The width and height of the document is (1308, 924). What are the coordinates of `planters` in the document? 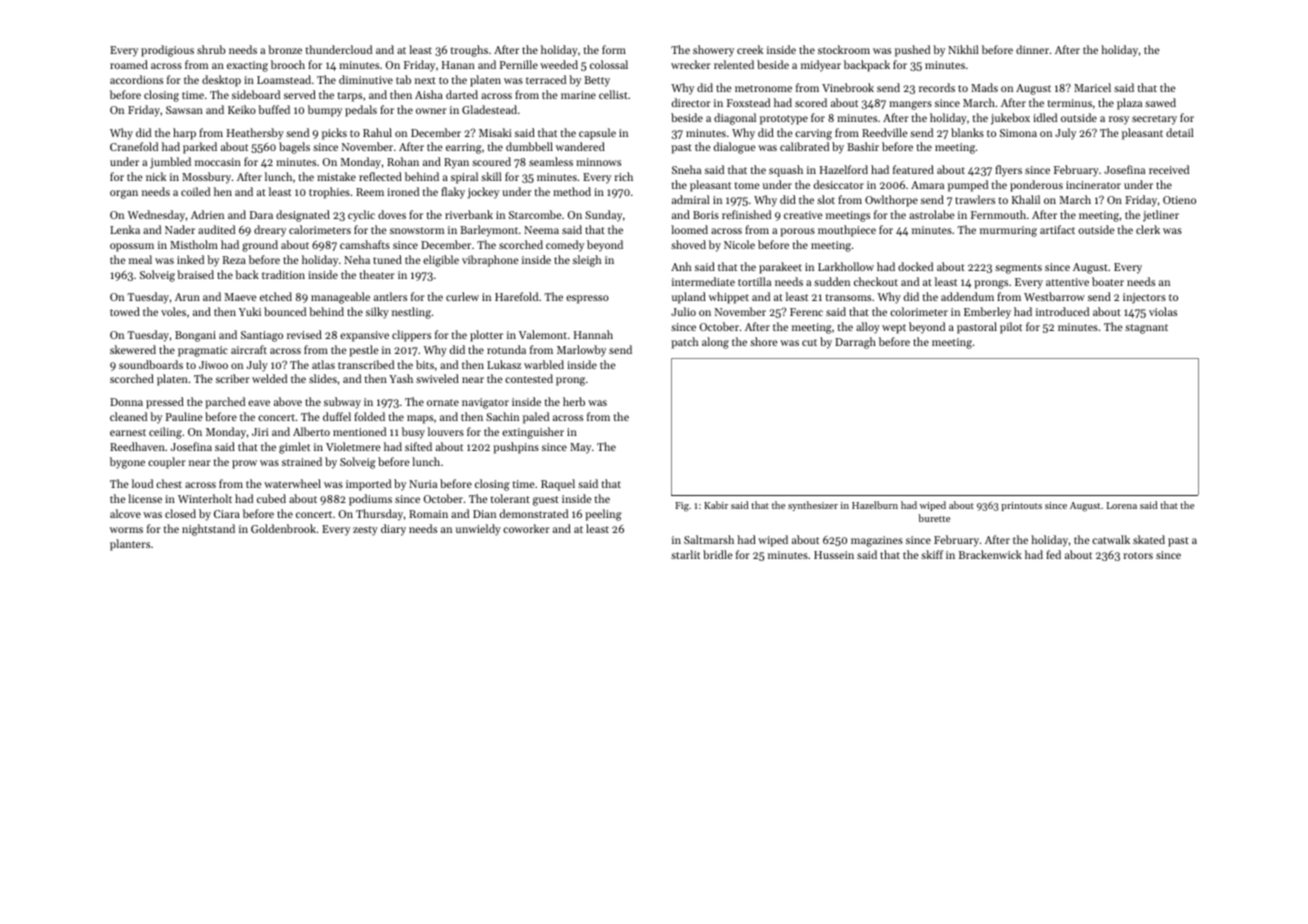 It's located at (130, 545).
